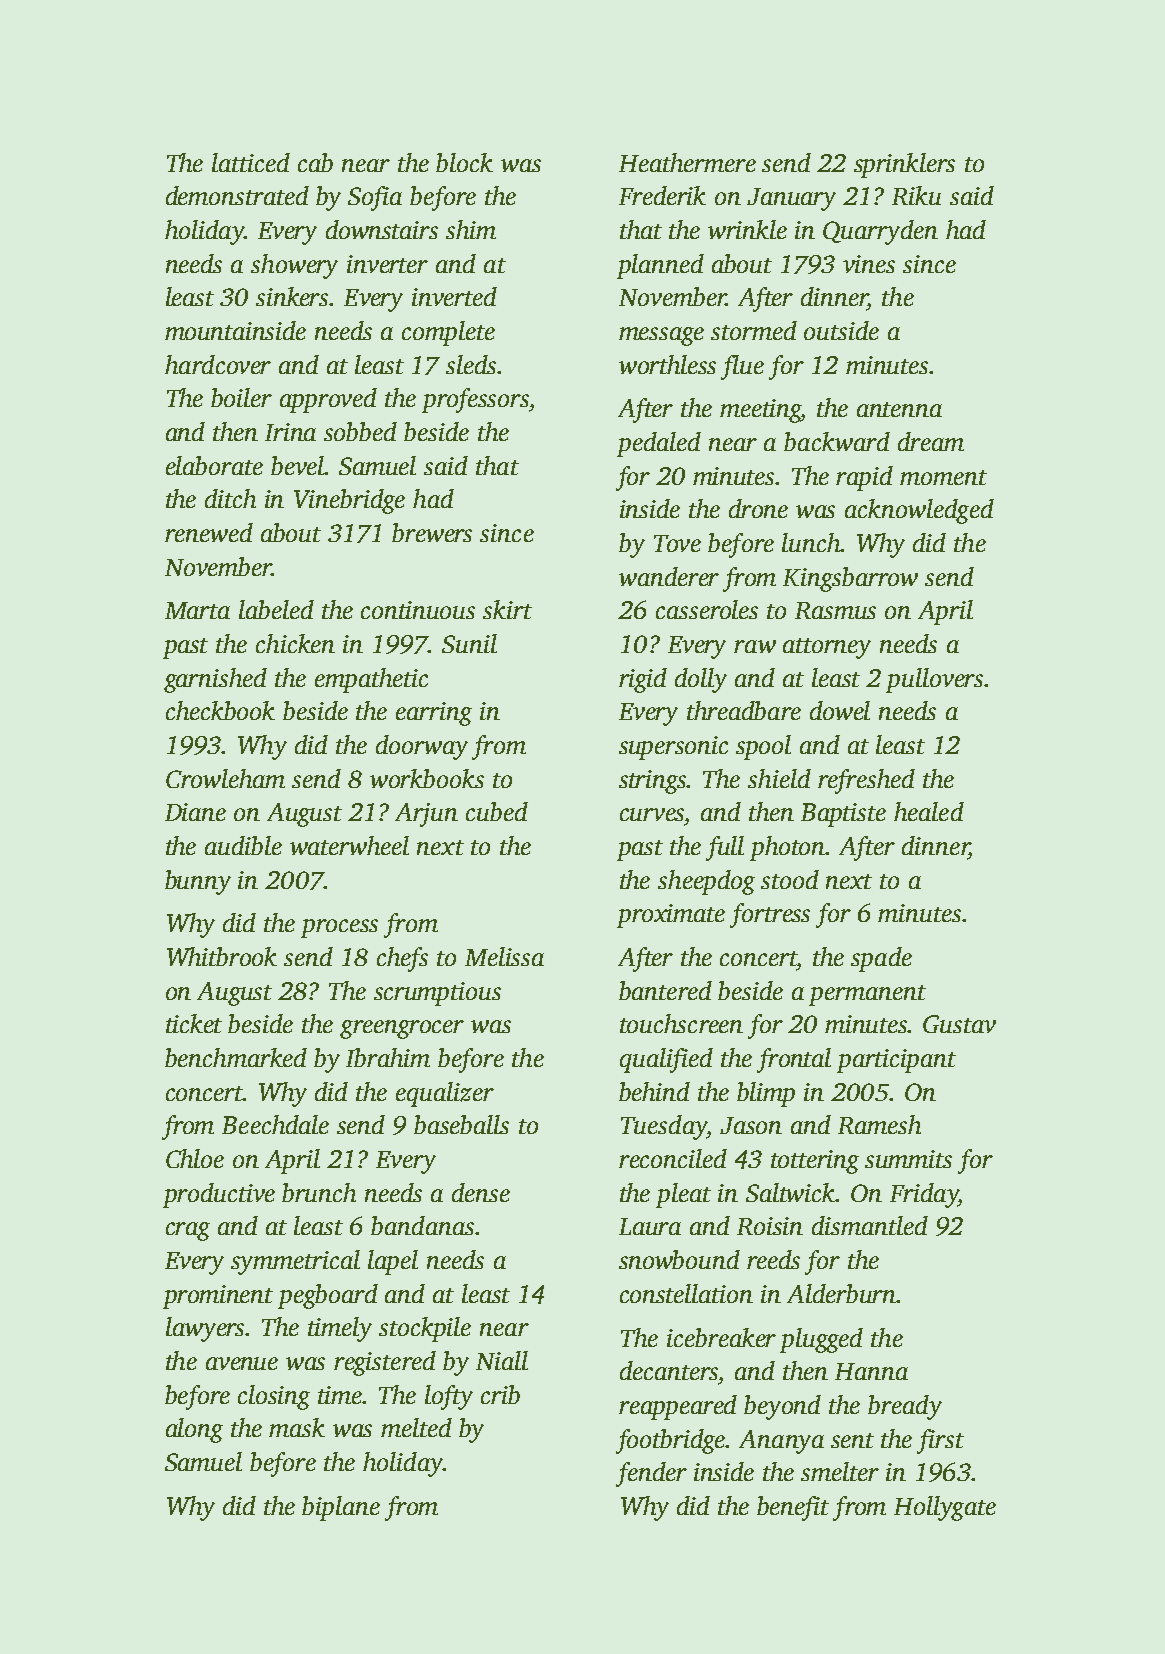  What do you see at coordinates (904, 165) in the page?
I see `sprinklers` at bounding box center [904, 165].
